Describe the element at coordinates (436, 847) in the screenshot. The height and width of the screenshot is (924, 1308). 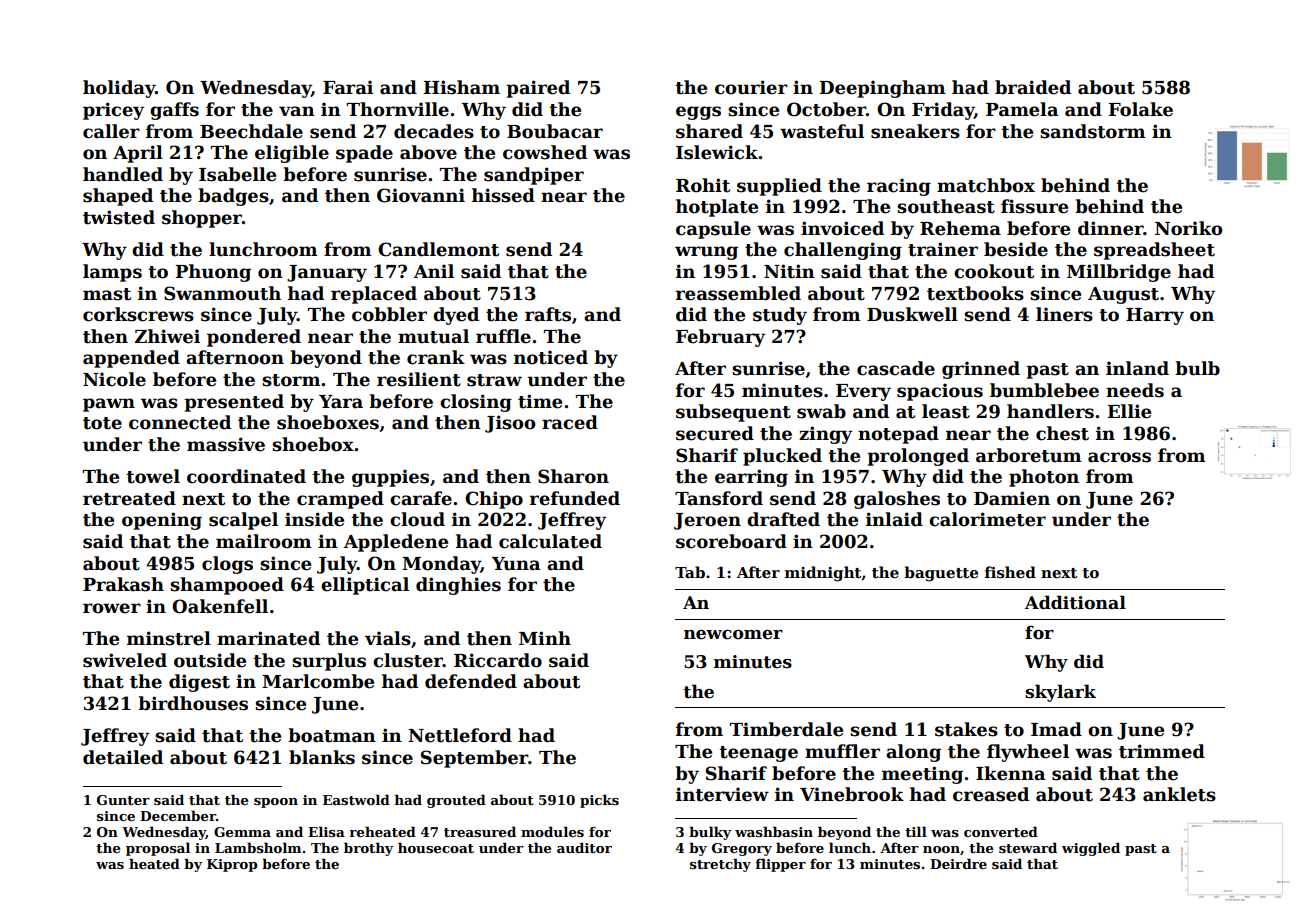
I see `housecoat` at that location.
